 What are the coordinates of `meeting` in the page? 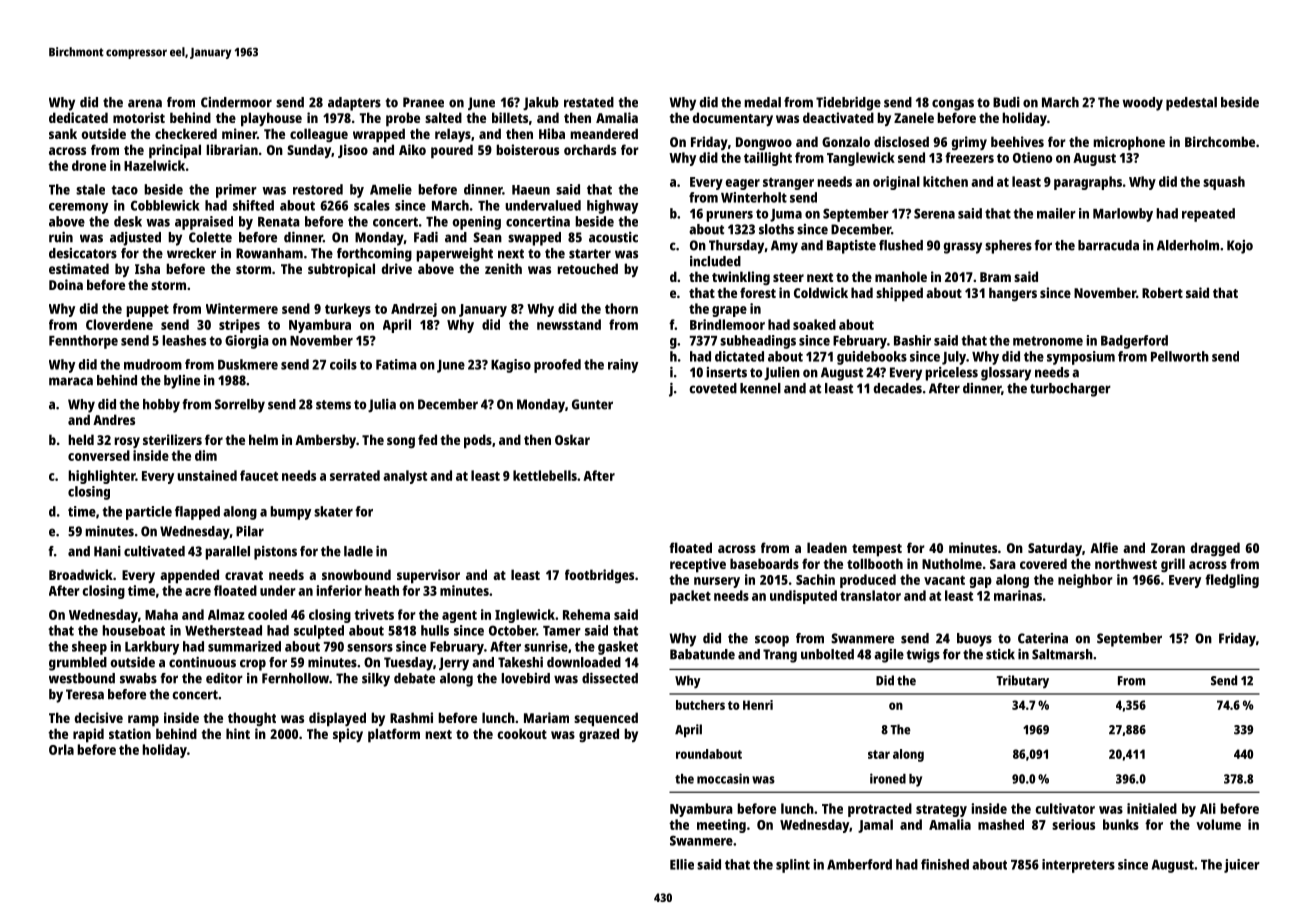 It's located at (721, 826).
